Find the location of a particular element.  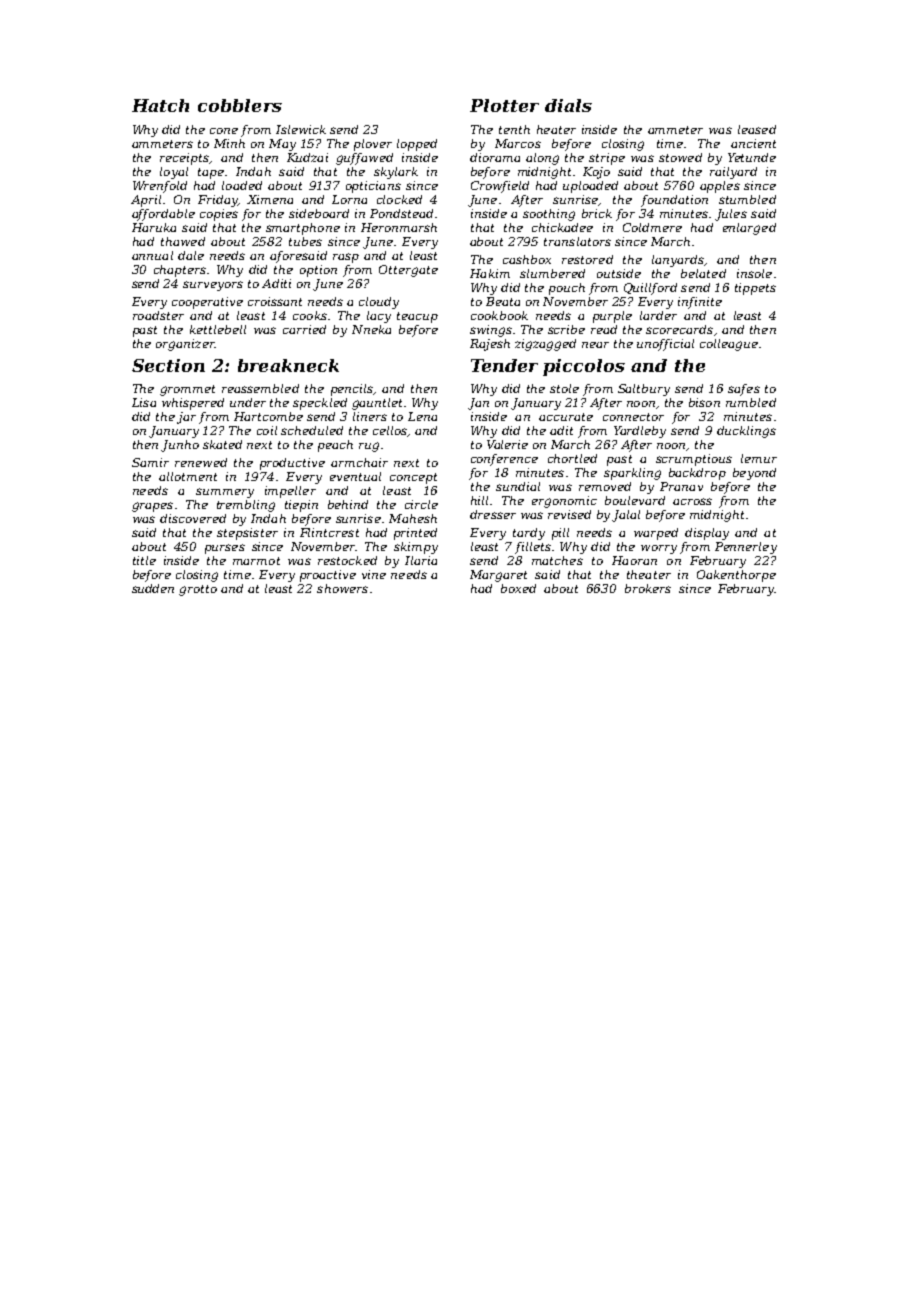

Samir is located at coordinates (150, 462).
